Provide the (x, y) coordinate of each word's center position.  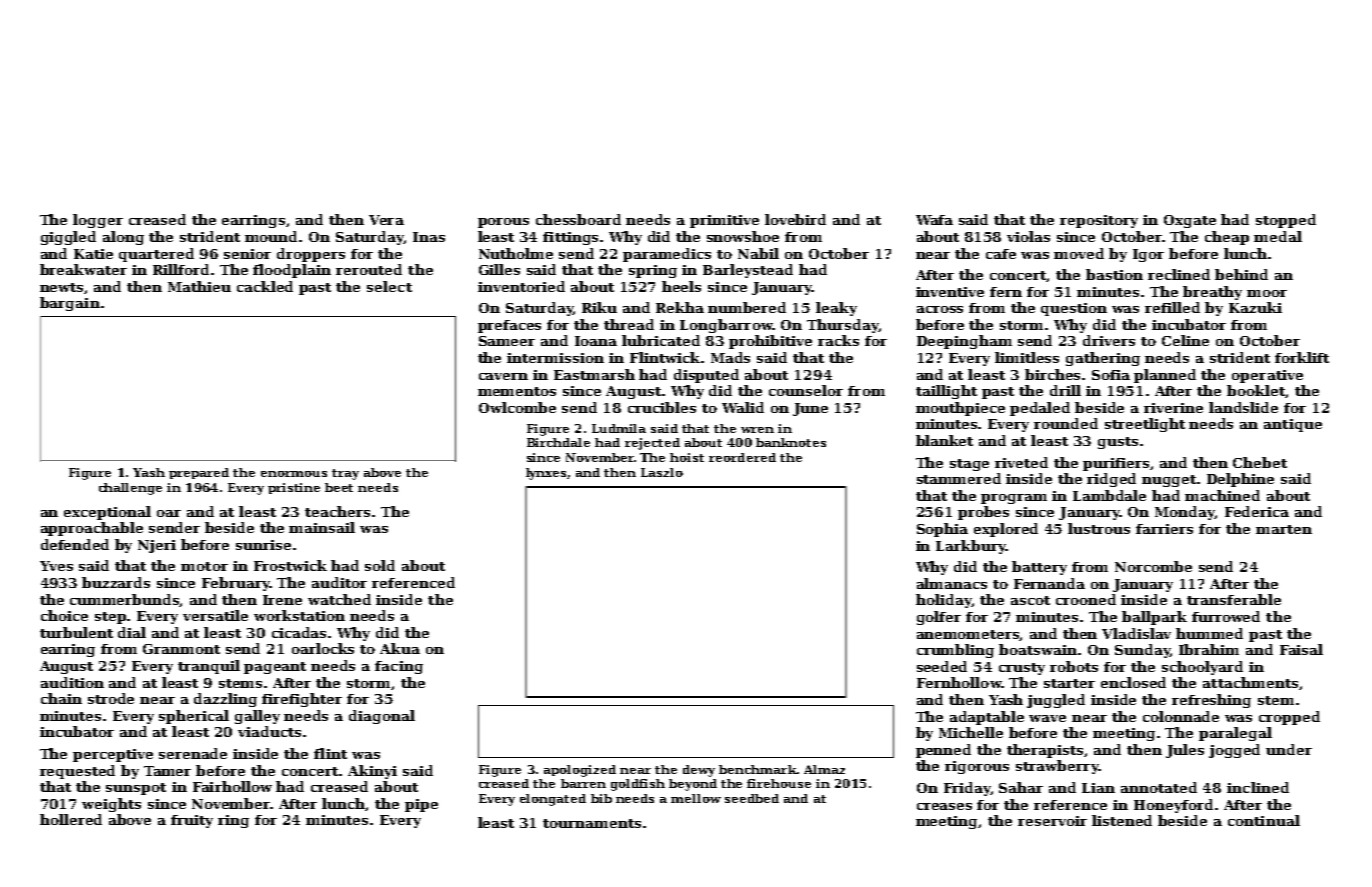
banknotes (791, 442)
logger (98, 221)
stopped (1286, 221)
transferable (1234, 599)
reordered (742, 457)
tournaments (592, 823)
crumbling (955, 651)
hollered (71, 819)
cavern (503, 376)
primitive (724, 221)
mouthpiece (960, 409)
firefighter (302, 700)
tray (345, 474)
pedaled (1040, 409)
